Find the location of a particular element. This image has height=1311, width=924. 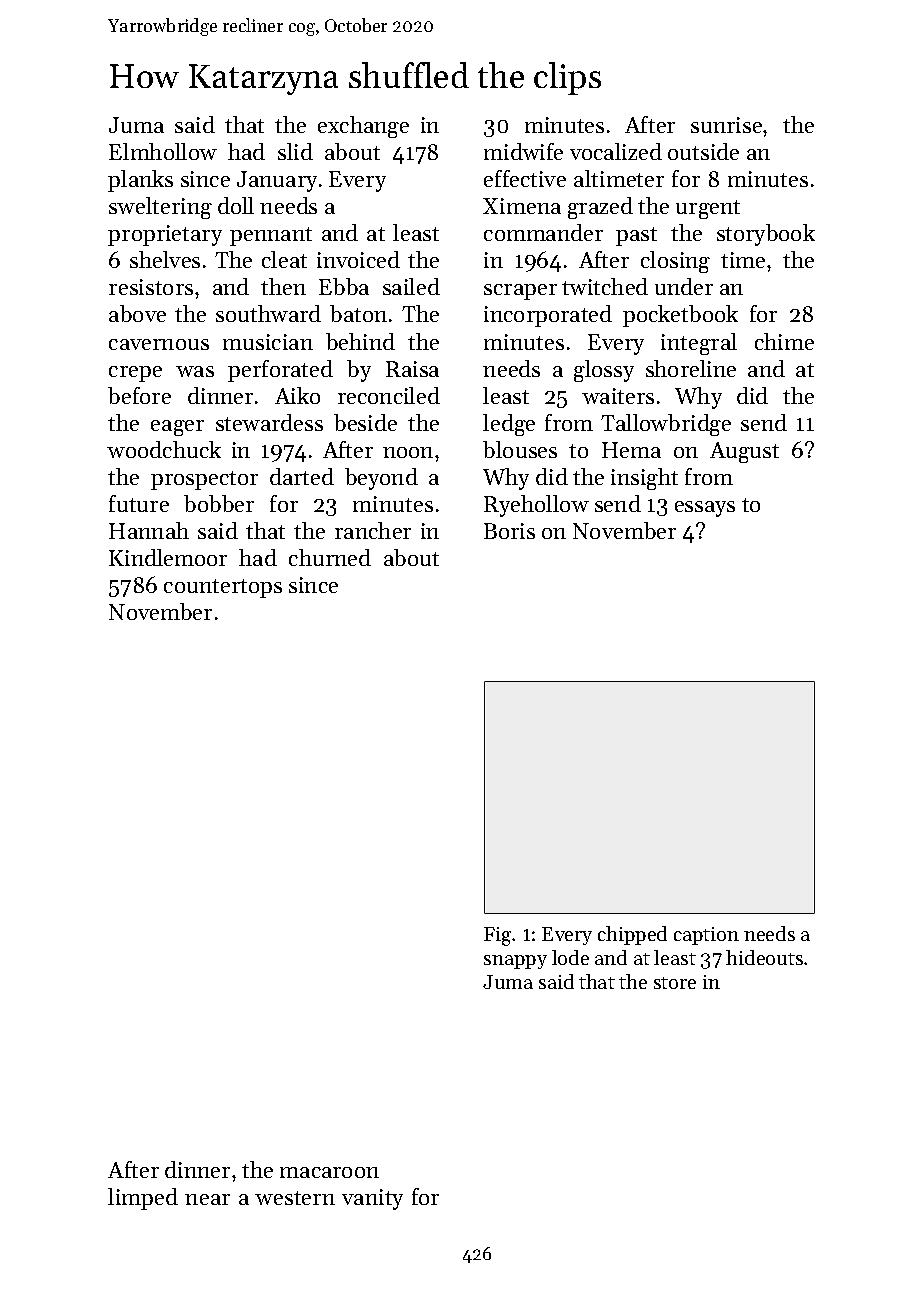

vanity is located at coordinates (372, 1199).
